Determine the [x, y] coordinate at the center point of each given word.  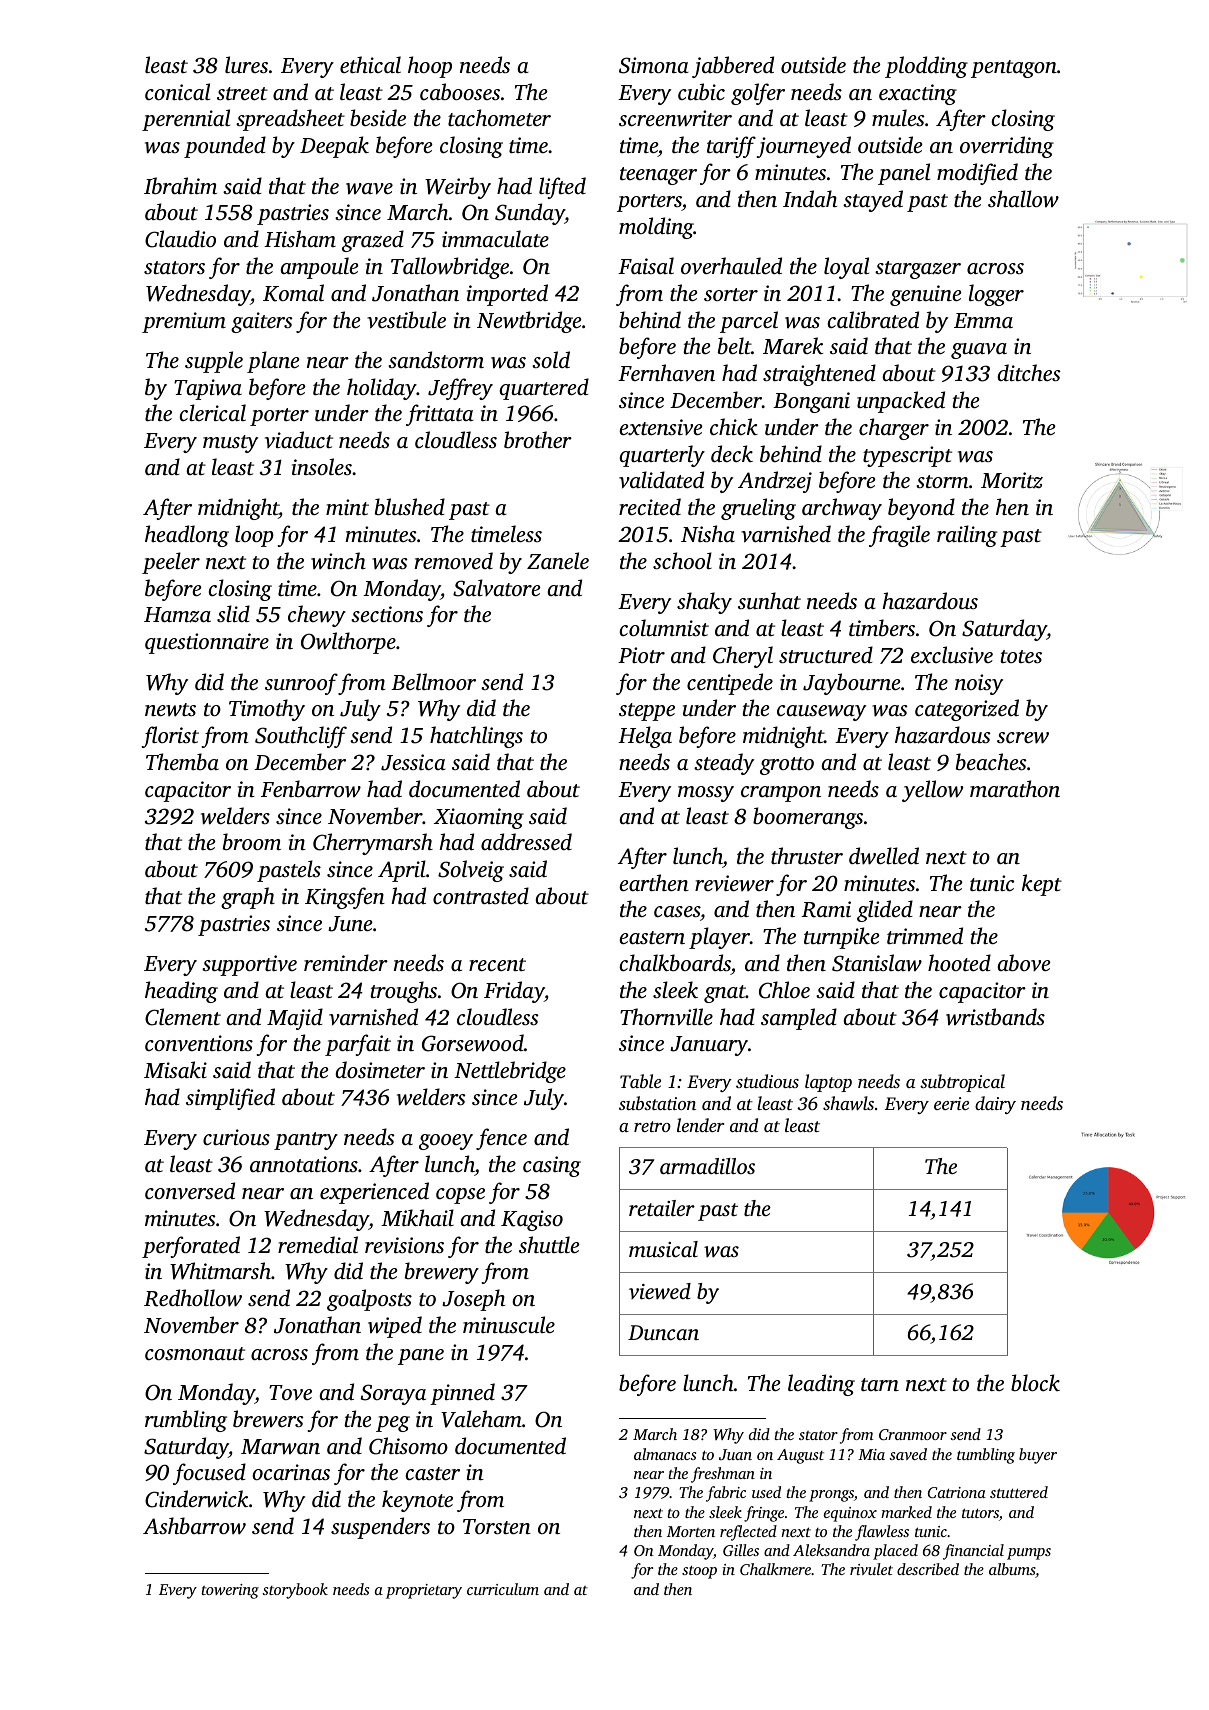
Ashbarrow [194, 1525]
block [1035, 1382]
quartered [544, 389]
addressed [526, 841]
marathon [1015, 788]
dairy [995, 1105]
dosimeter [380, 1069]
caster [433, 1473]
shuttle [549, 1244]
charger [894, 429]
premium [184, 322]
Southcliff [301, 737]
